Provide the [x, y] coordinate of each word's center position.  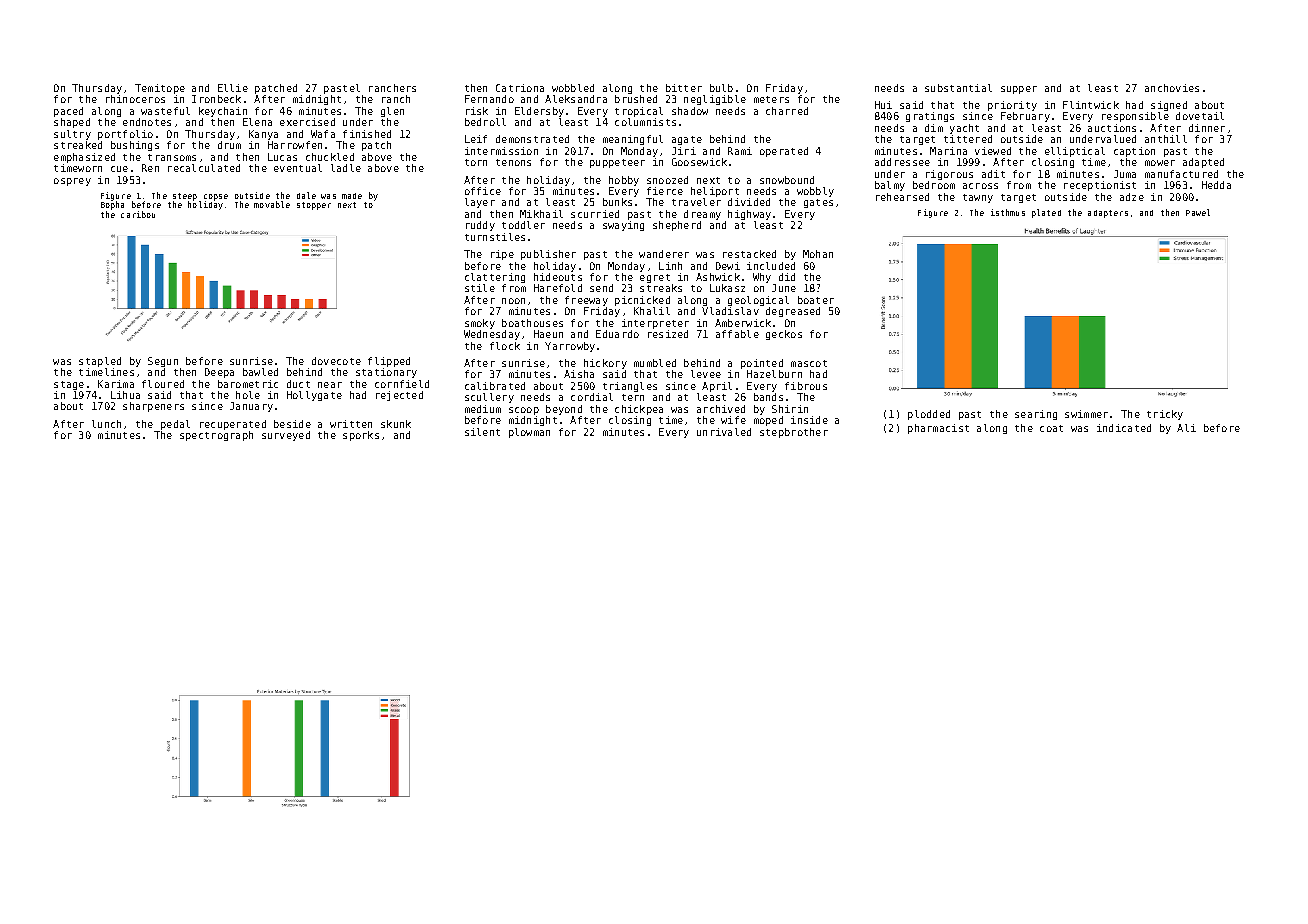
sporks [361, 436]
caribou [138, 214]
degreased [793, 312]
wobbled [573, 88]
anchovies [1172, 88]
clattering [495, 278]
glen [392, 112]
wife [733, 420]
